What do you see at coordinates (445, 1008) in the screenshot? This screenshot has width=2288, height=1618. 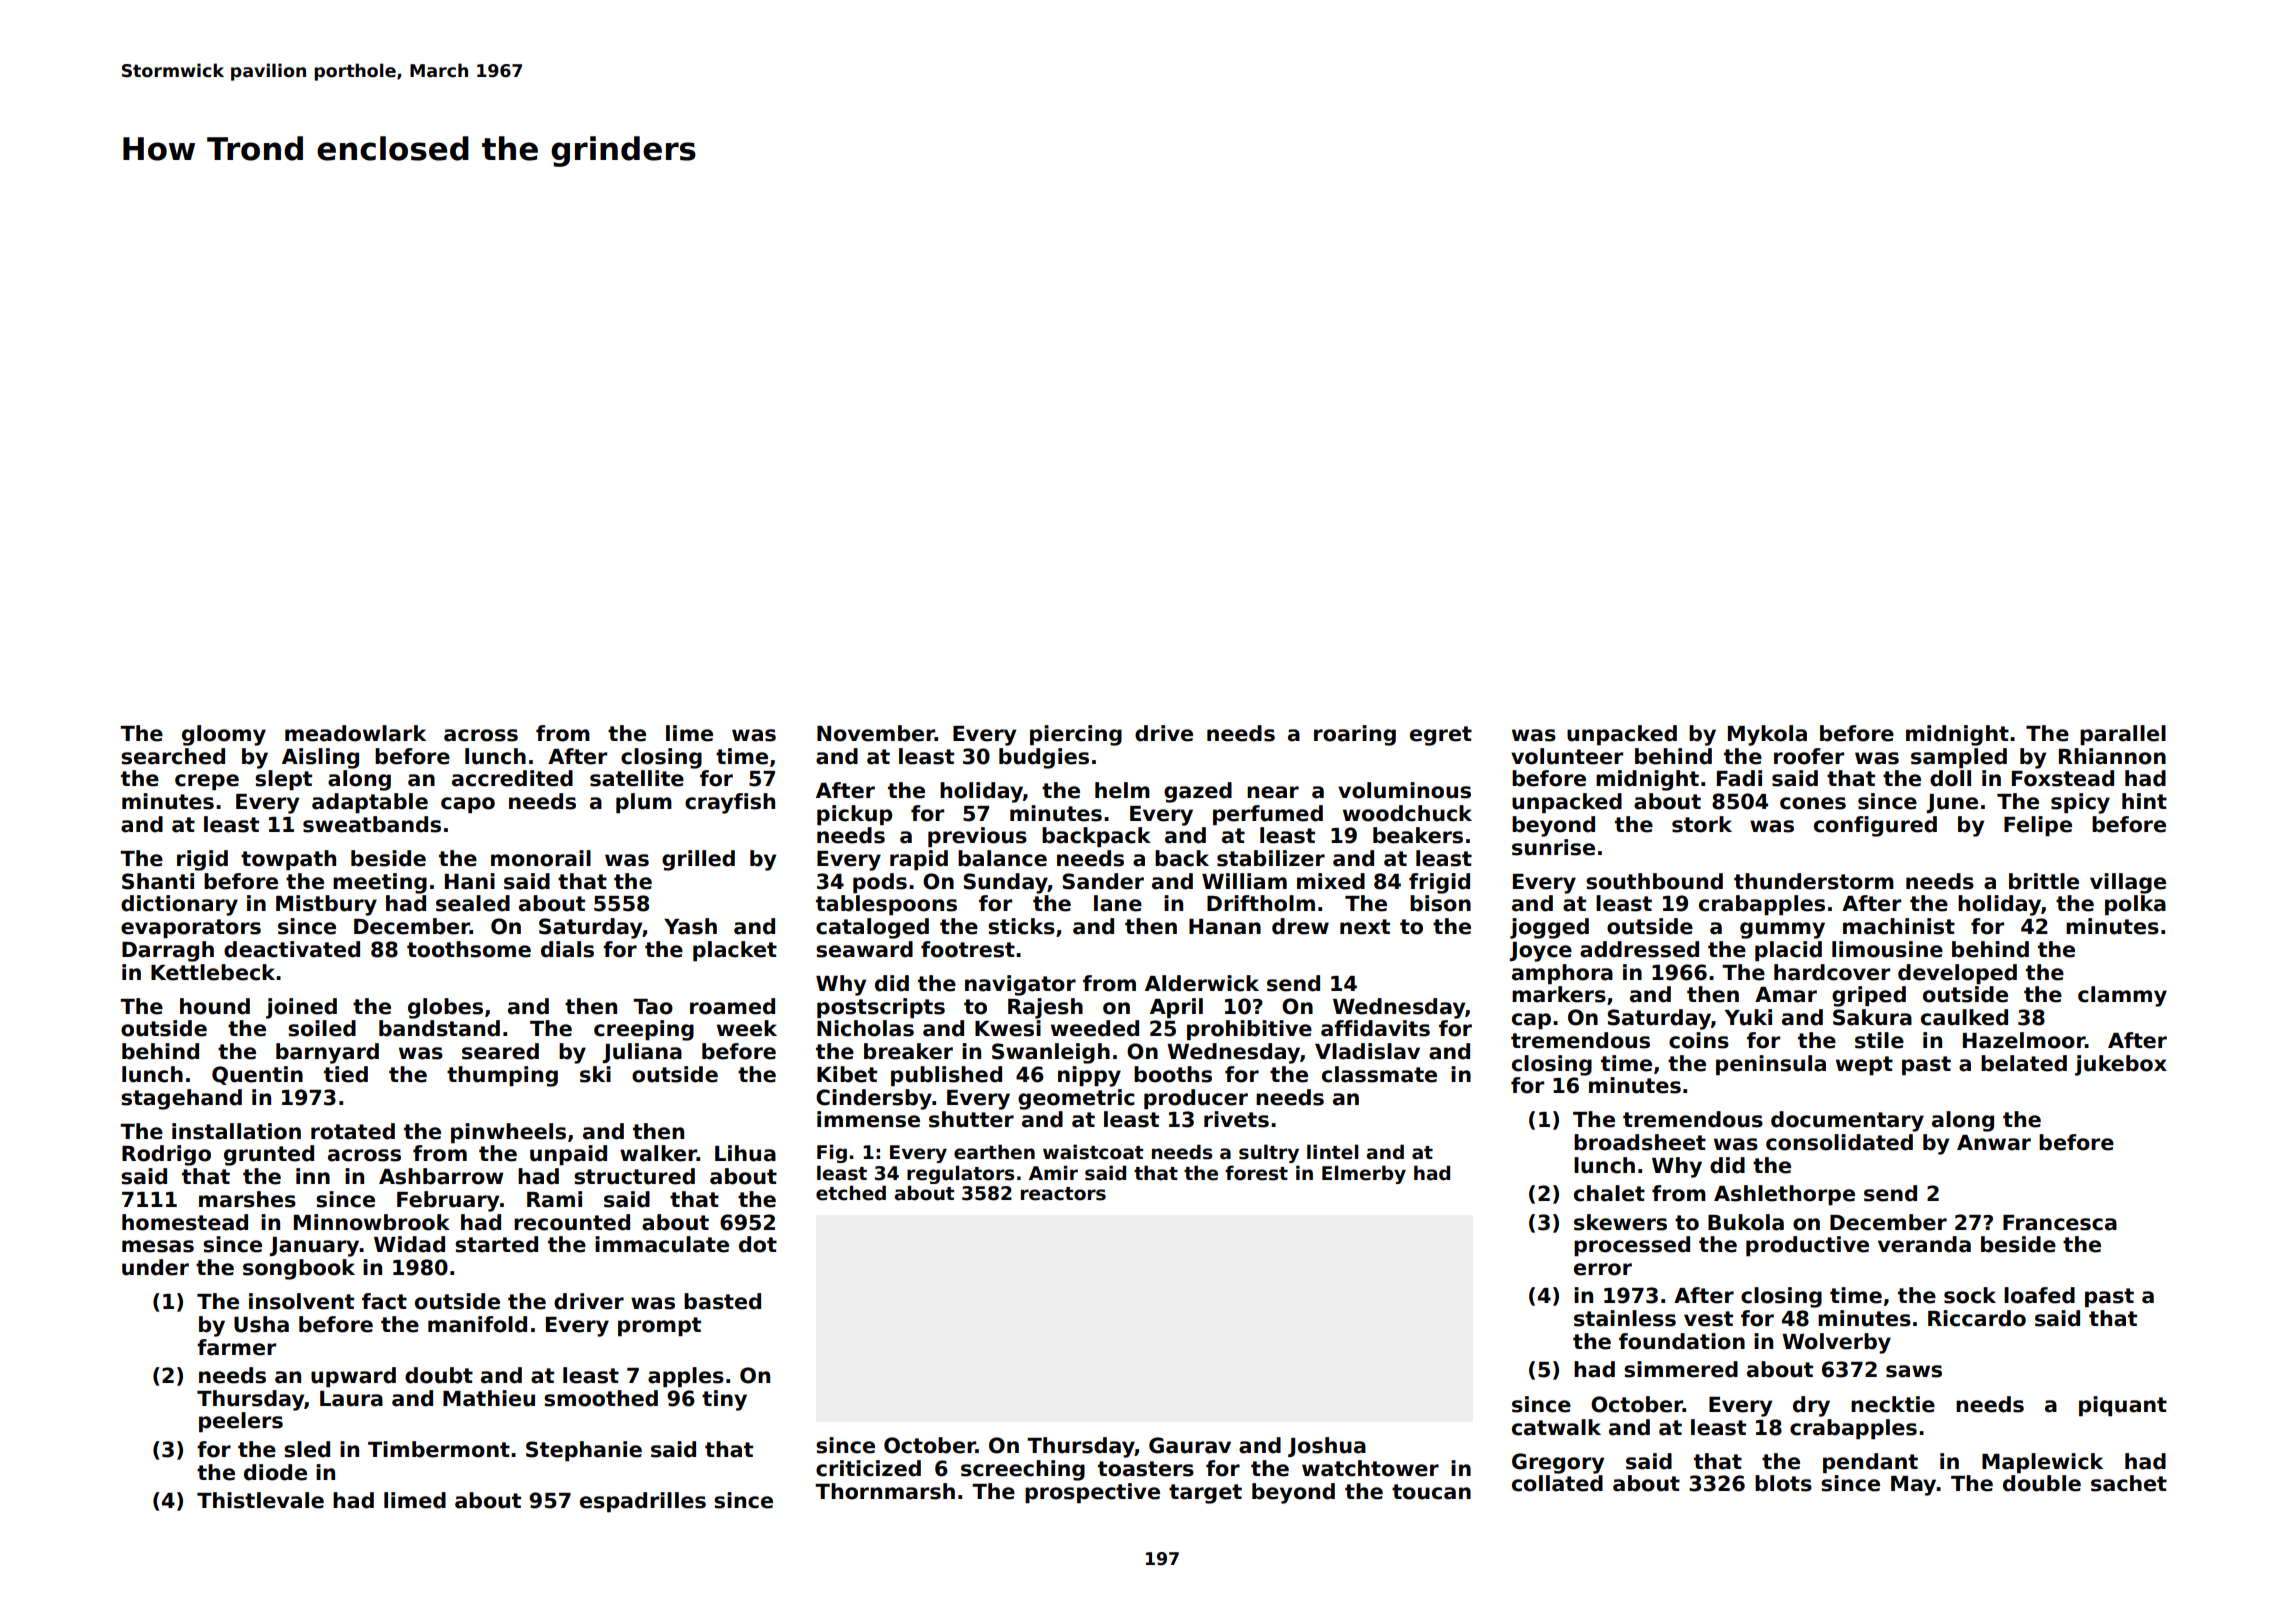 I see `globes` at bounding box center [445, 1008].
